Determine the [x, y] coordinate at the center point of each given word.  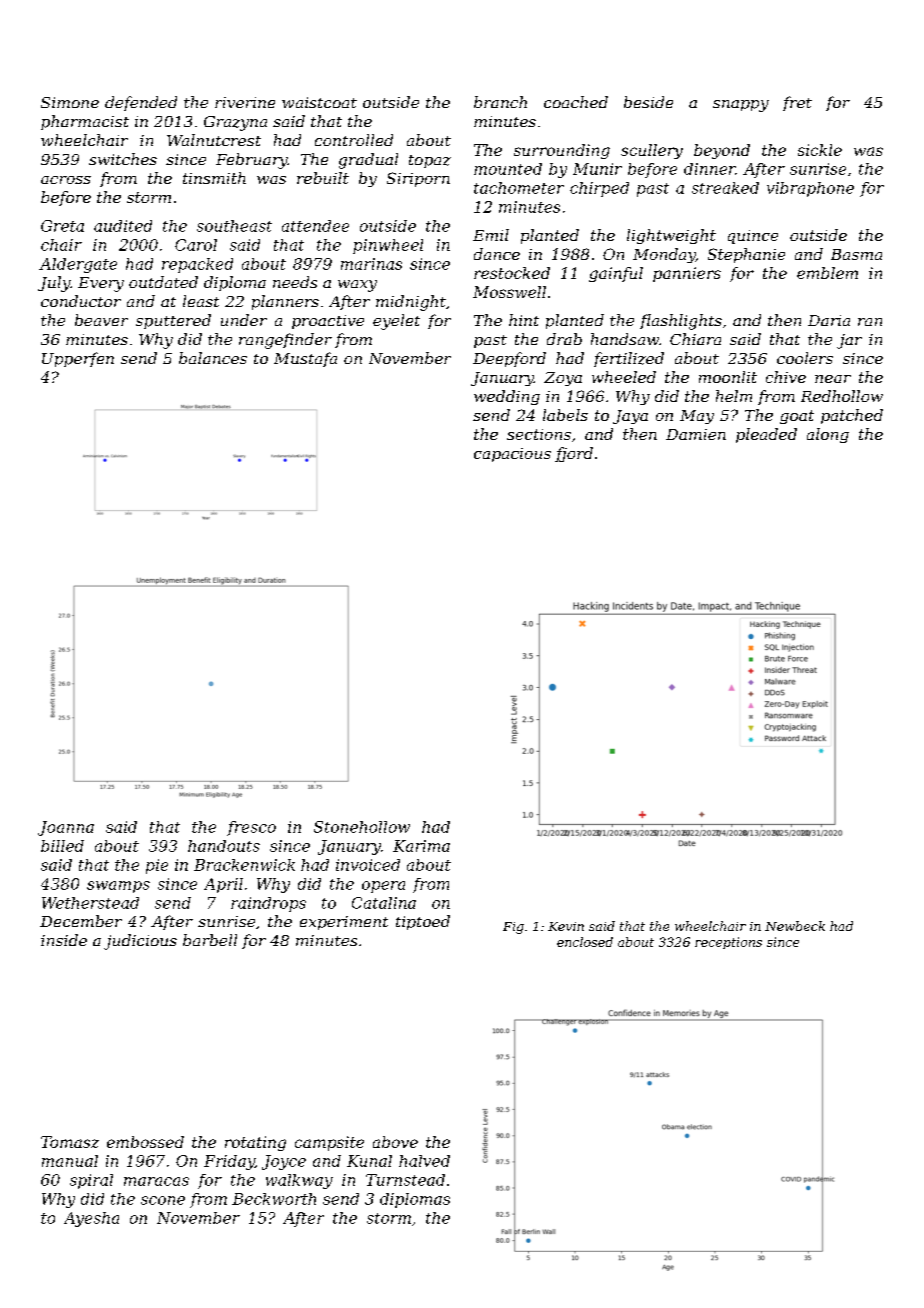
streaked [725, 188]
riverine [245, 102]
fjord [574, 454]
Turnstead [405, 1180]
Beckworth [274, 1199]
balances [213, 358]
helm [734, 396]
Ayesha [91, 1219]
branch [500, 102]
